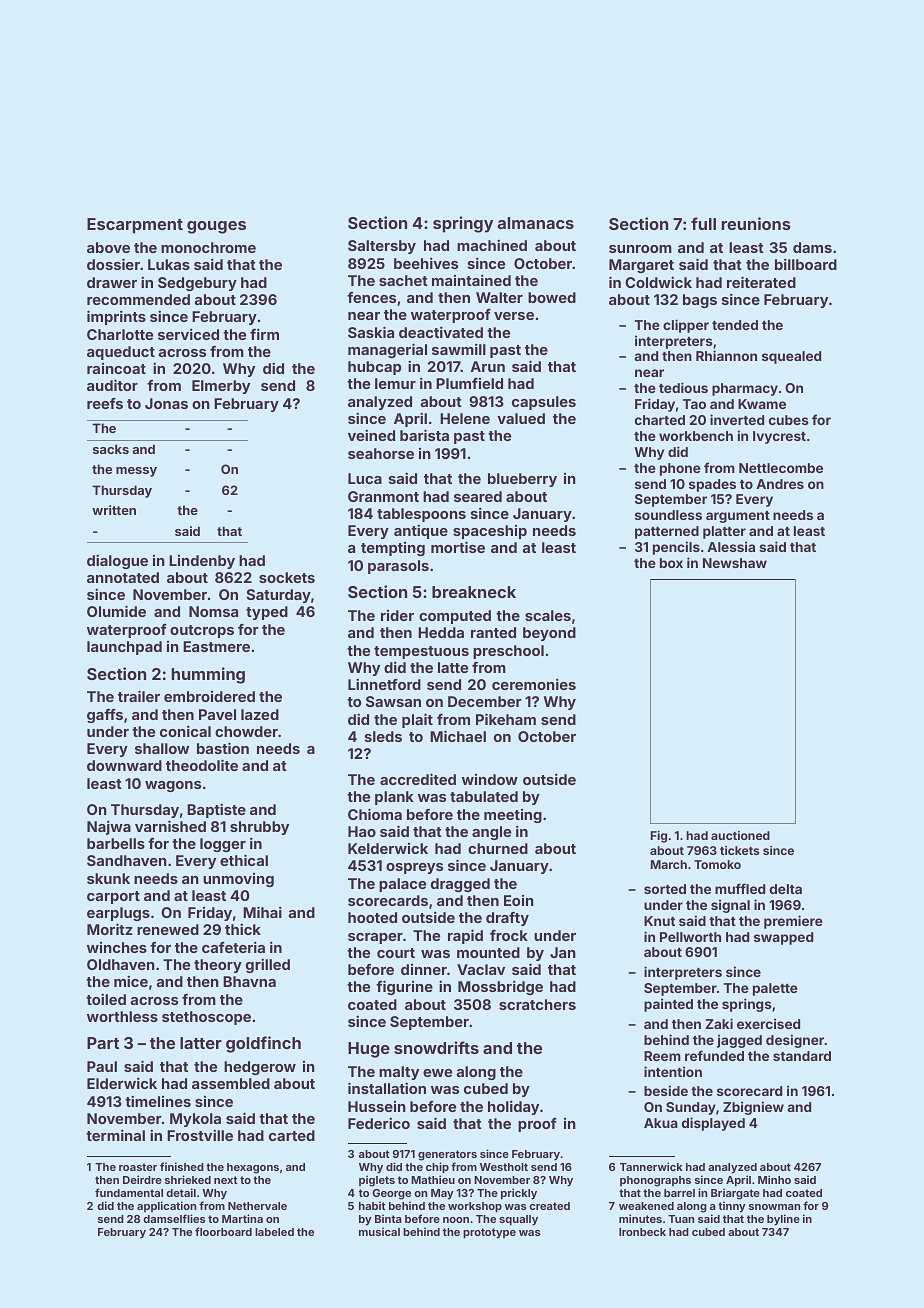 The image size is (924, 1308). What do you see at coordinates (676, 548) in the screenshot?
I see `pencils` at bounding box center [676, 548].
